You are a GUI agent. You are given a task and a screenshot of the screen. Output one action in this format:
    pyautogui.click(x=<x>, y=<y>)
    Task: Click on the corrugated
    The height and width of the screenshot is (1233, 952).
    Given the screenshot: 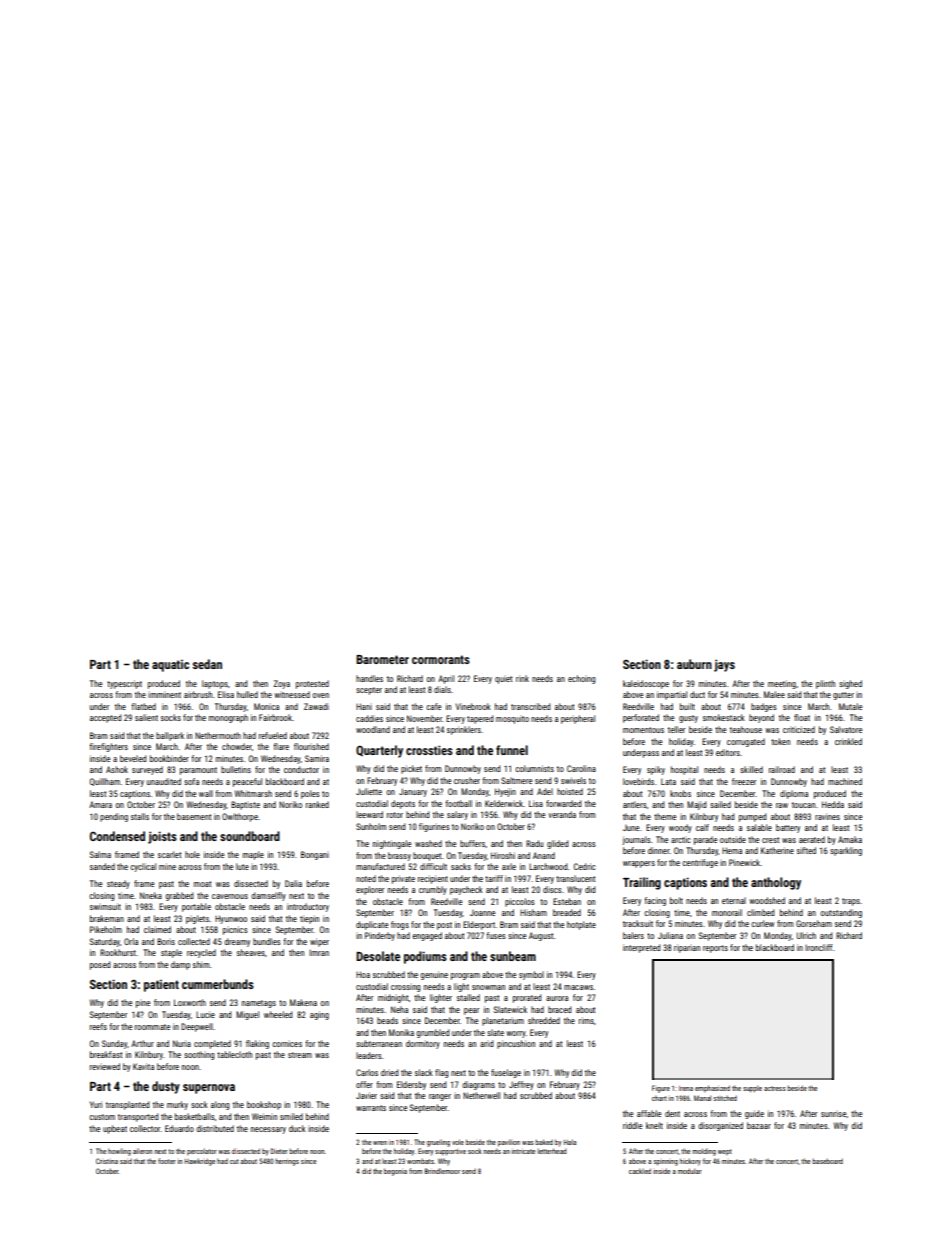 What is the action you would take?
    pyautogui.click(x=746, y=742)
